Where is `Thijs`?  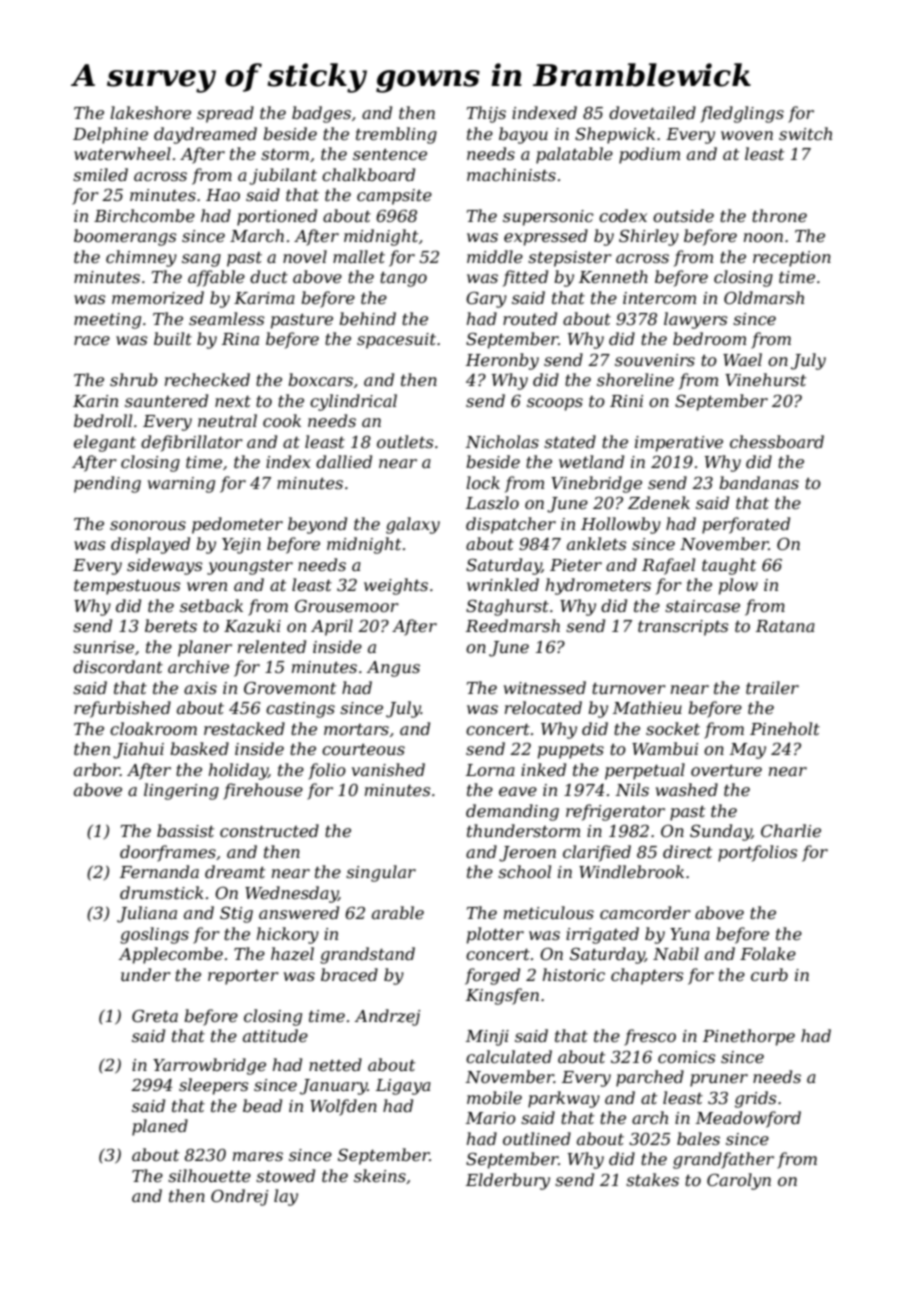 Thijs is located at coordinates (486, 114).
